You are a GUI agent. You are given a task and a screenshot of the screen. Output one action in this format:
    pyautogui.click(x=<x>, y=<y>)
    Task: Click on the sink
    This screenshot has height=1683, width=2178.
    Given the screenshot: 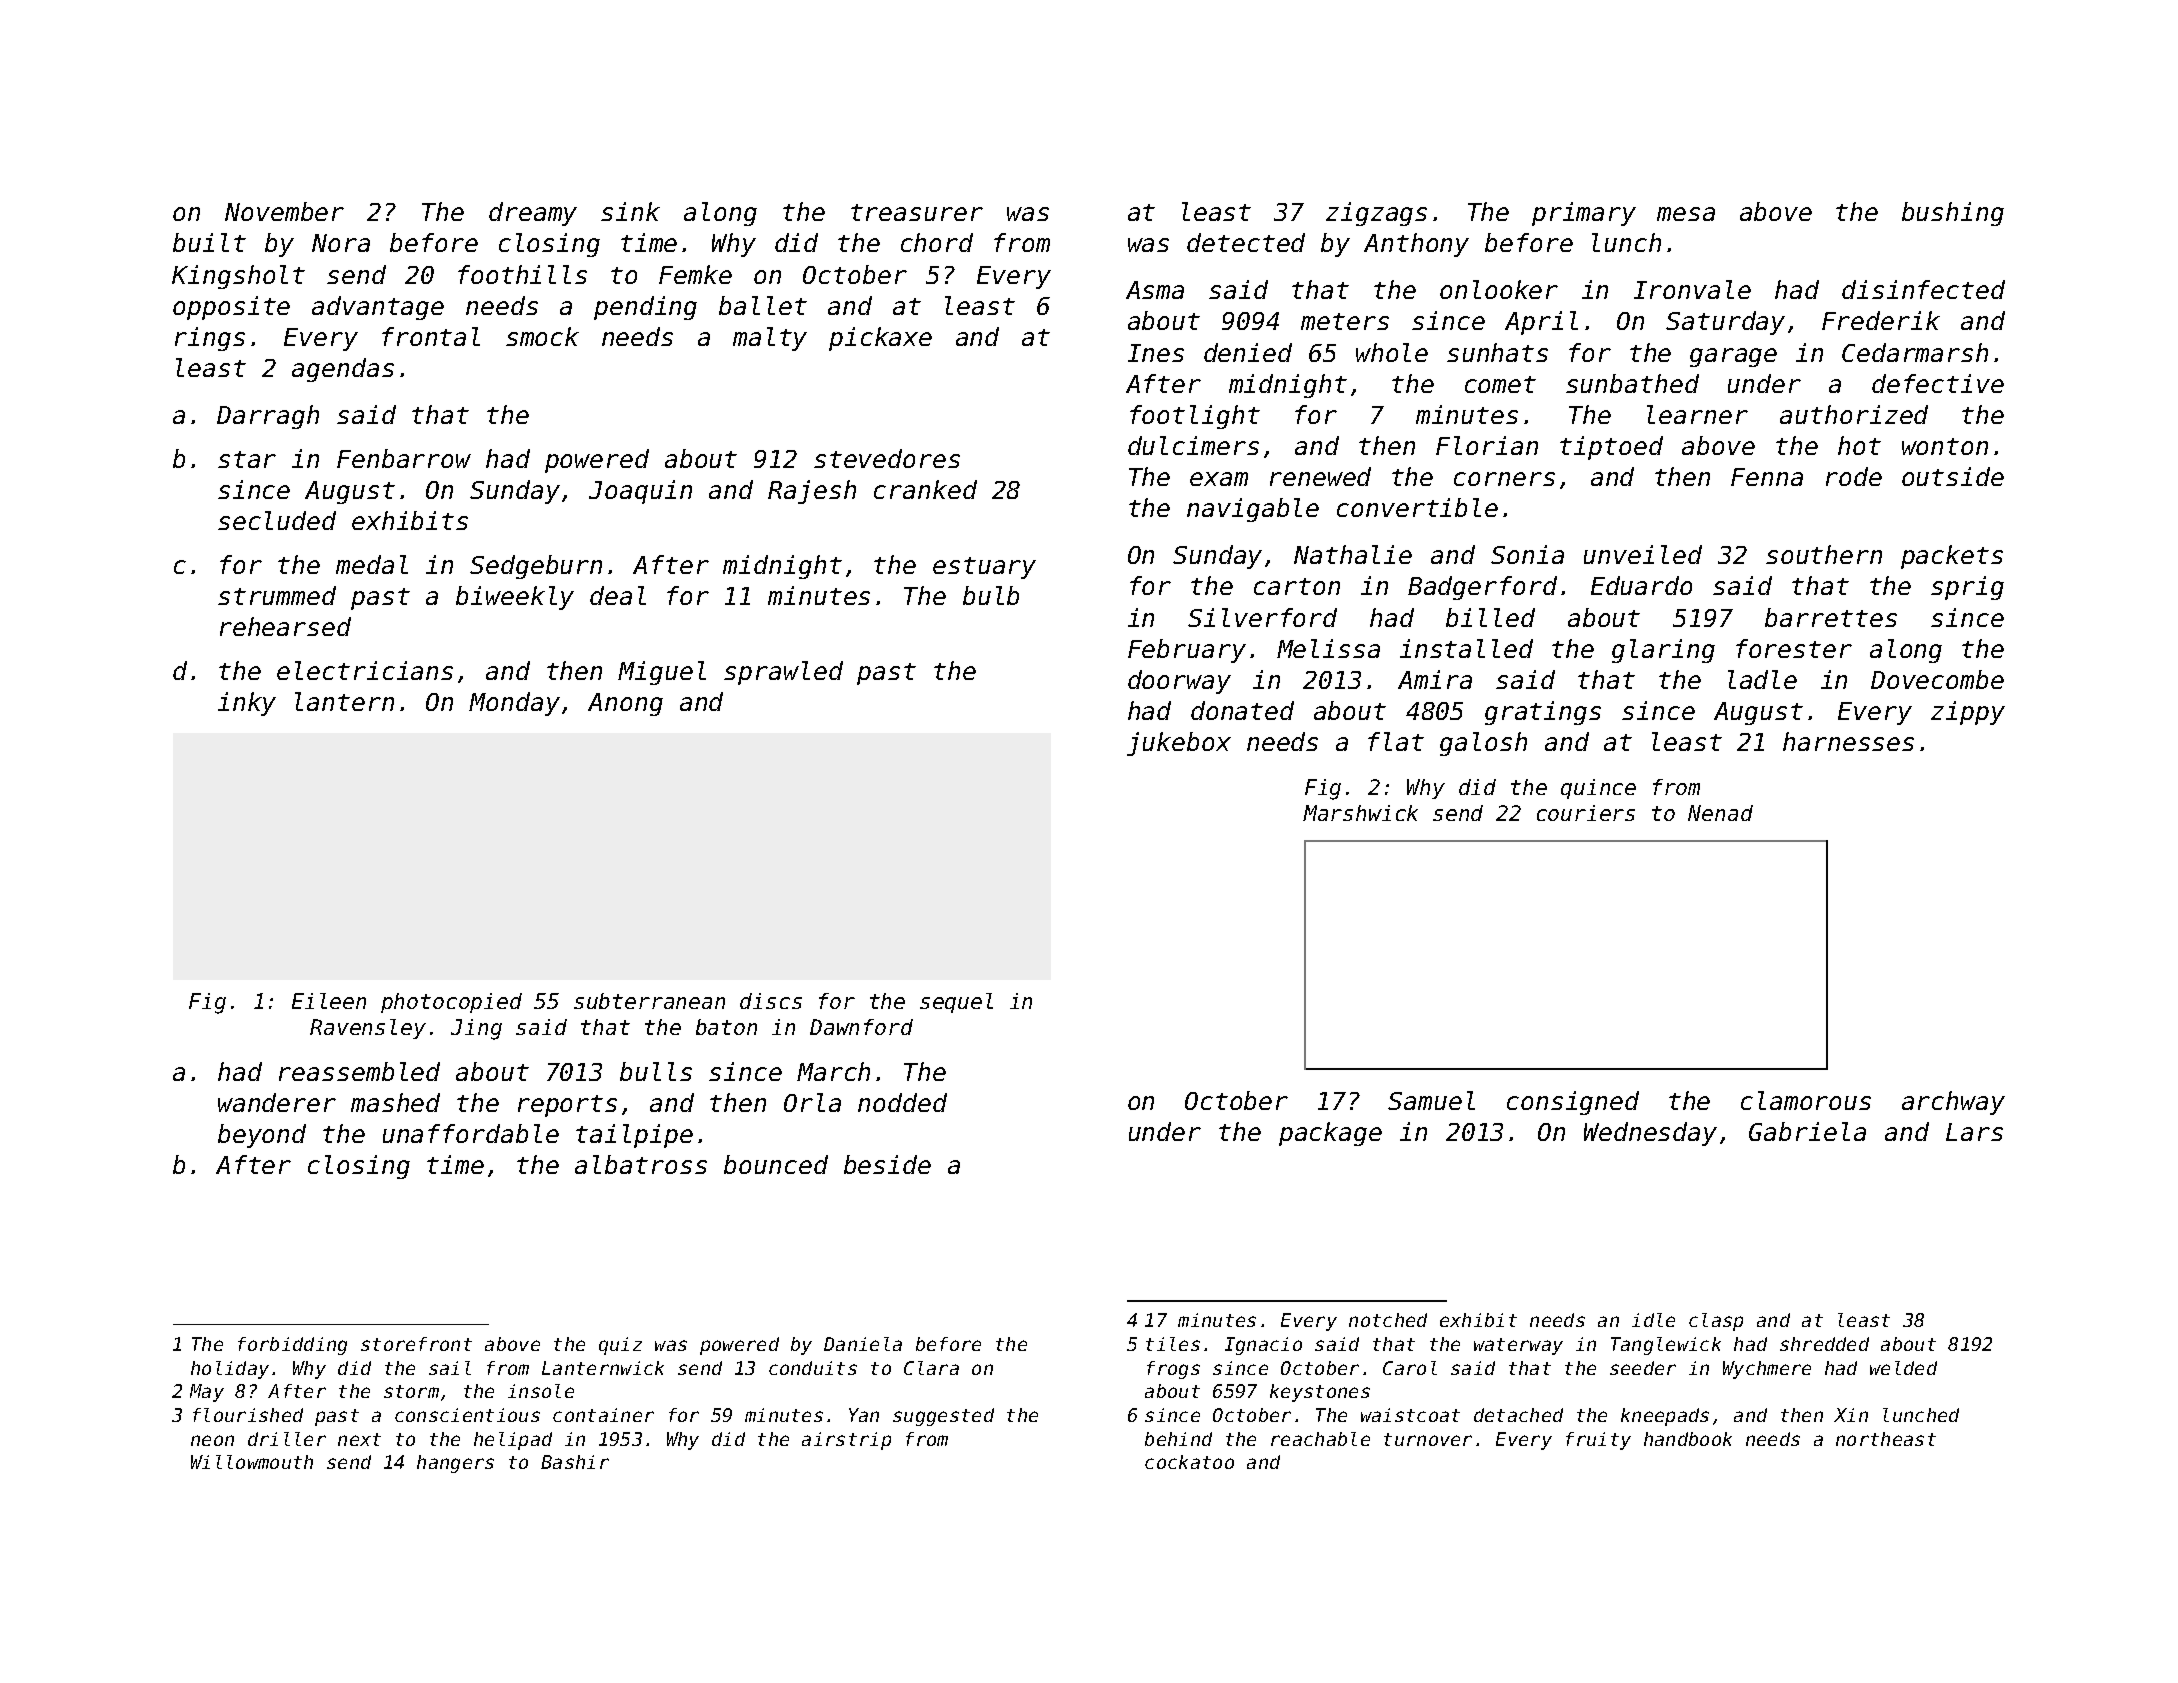 What is the action you would take?
    pyautogui.click(x=630, y=211)
